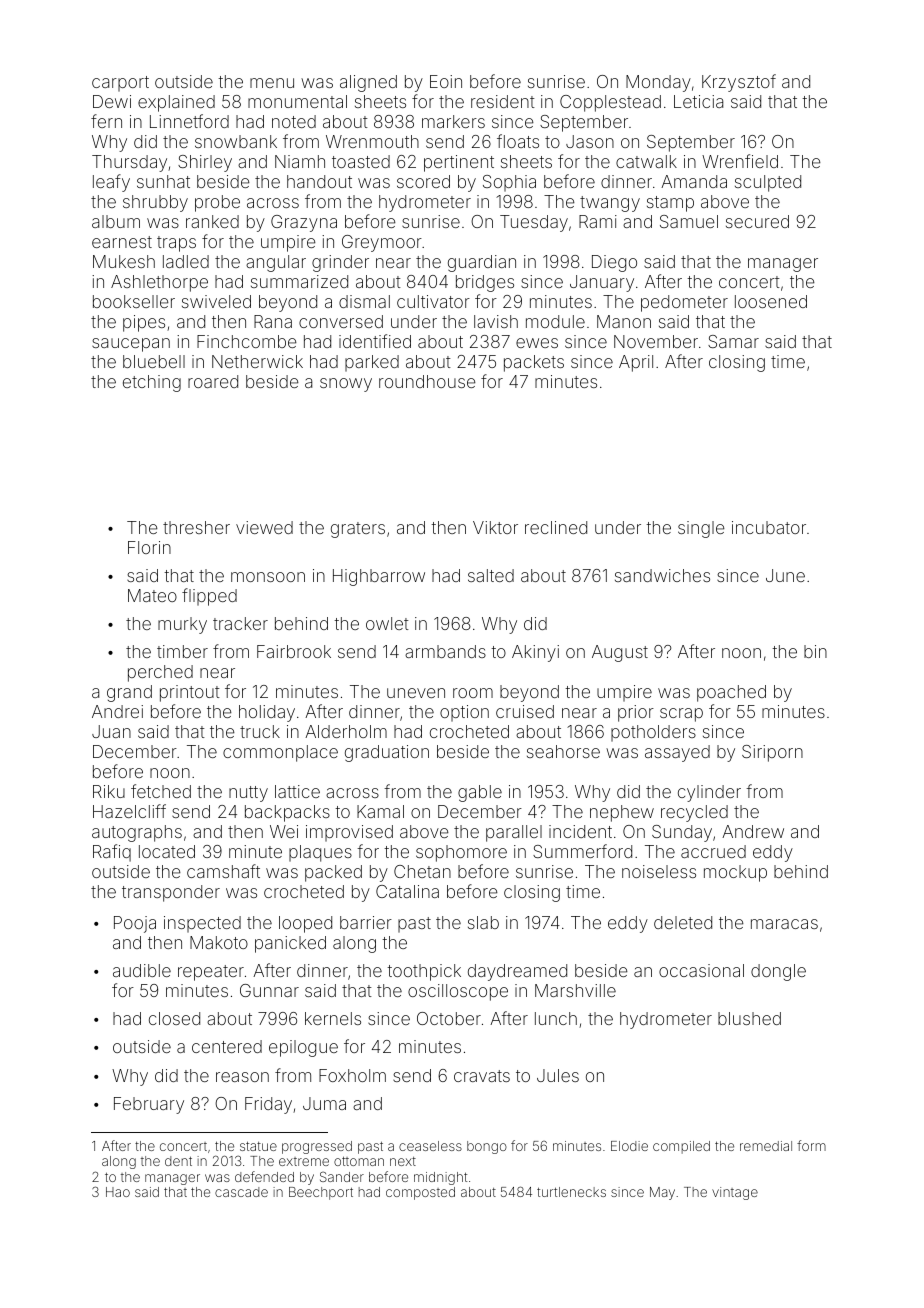  I want to click on viewed, so click(264, 527).
